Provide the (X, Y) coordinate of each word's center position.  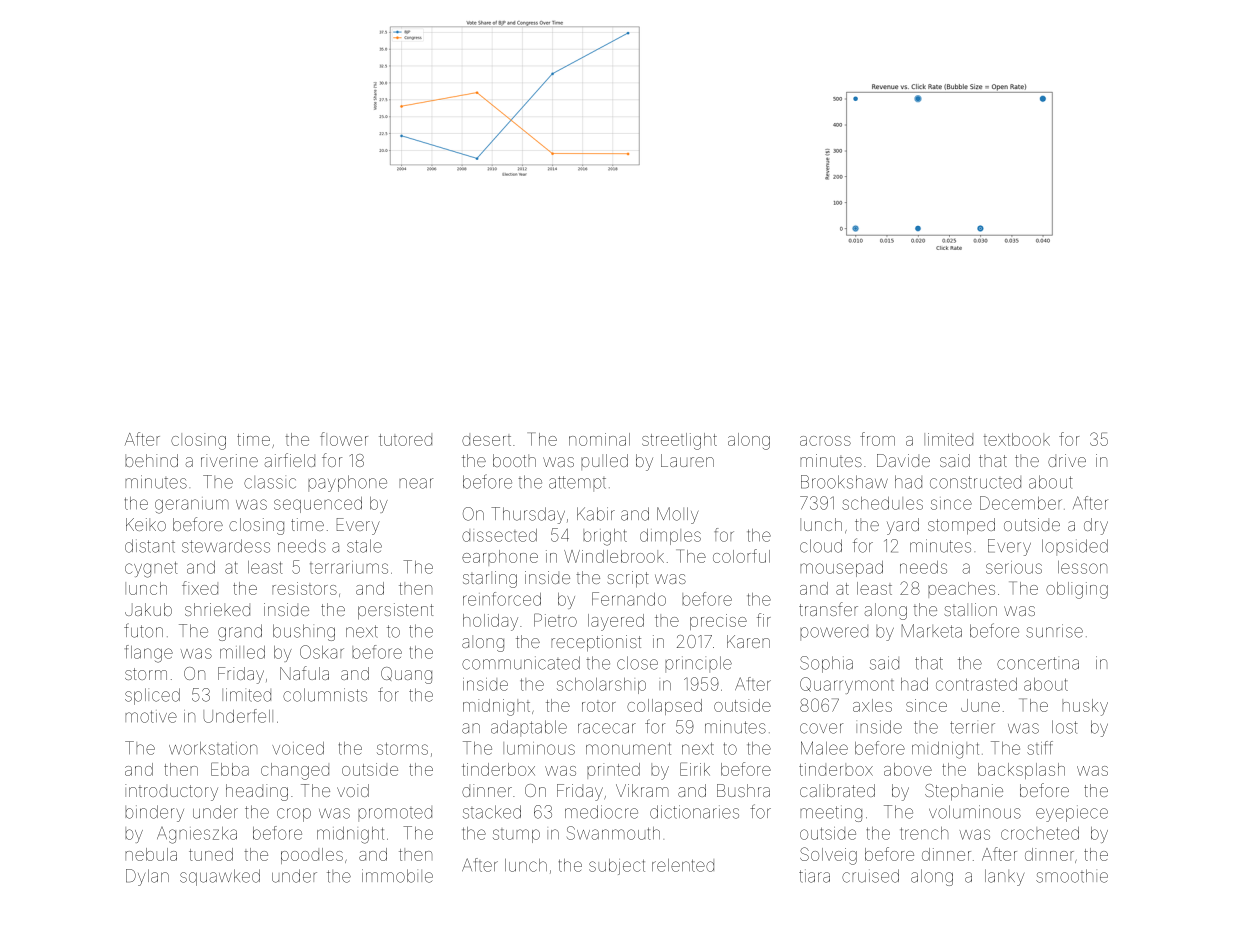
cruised (870, 876)
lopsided (1075, 547)
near (416, 483)
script (628, 579)
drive (1067, 460)
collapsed (664, 707)
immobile (397, 876)
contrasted (976, 684)
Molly (677, 515)
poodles (312, 856)
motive (151, 717)
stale (364, 546)
